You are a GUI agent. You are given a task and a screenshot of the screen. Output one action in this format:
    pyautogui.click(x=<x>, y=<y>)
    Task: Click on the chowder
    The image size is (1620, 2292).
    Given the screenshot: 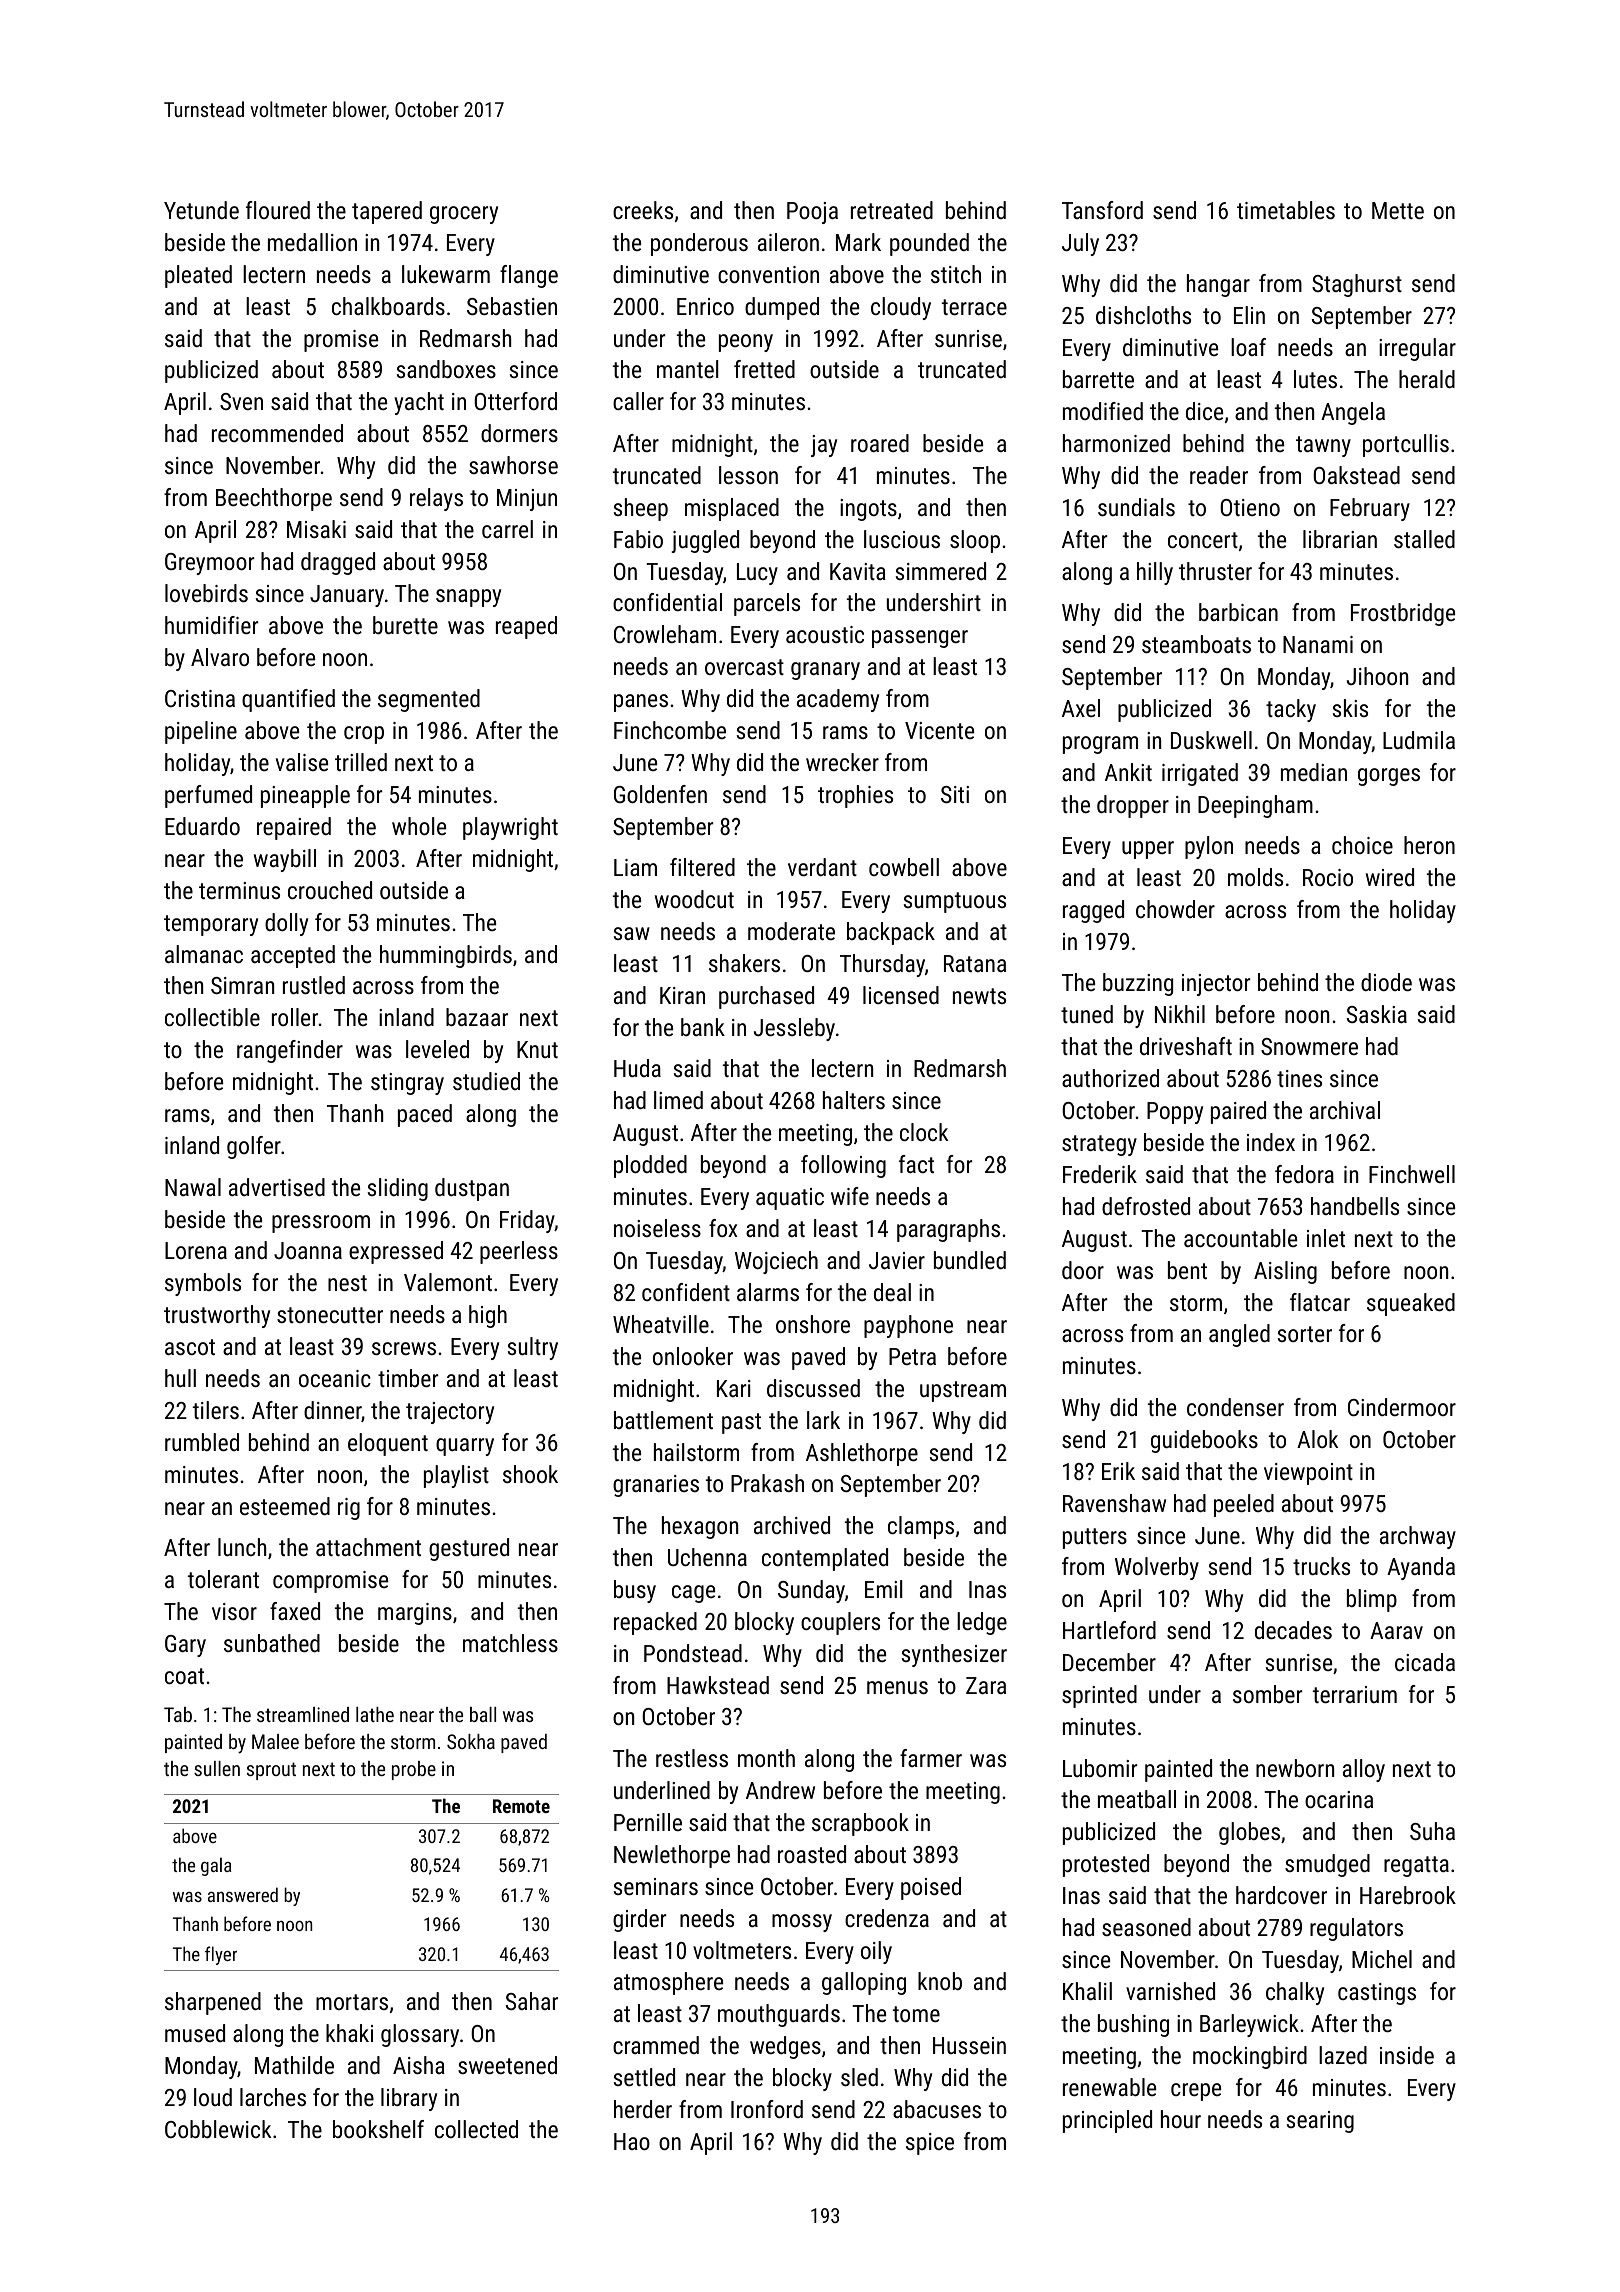 What is the action you would take?
    pyautogui.click(x=1175, y=909)
